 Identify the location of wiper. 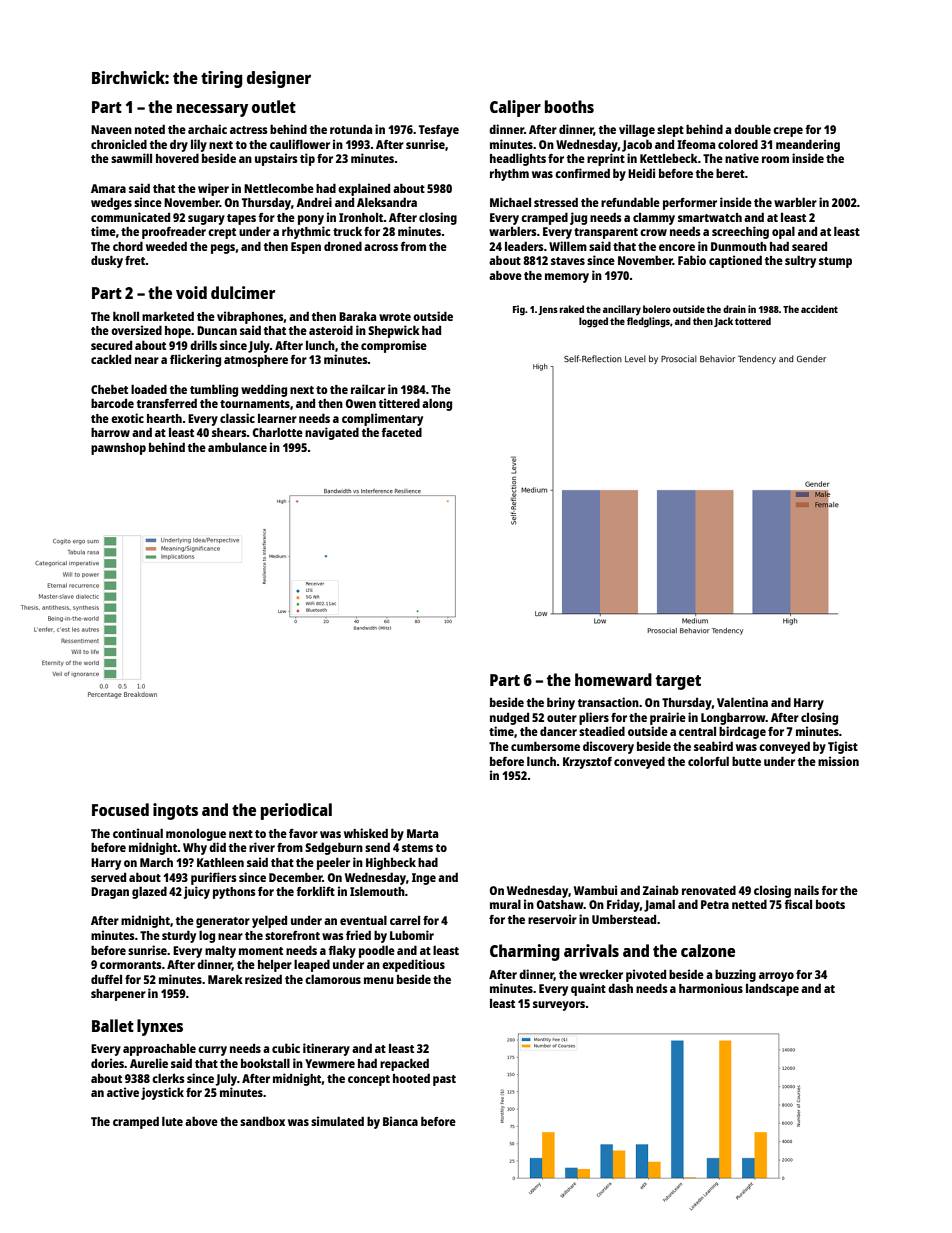
(213, 189).
